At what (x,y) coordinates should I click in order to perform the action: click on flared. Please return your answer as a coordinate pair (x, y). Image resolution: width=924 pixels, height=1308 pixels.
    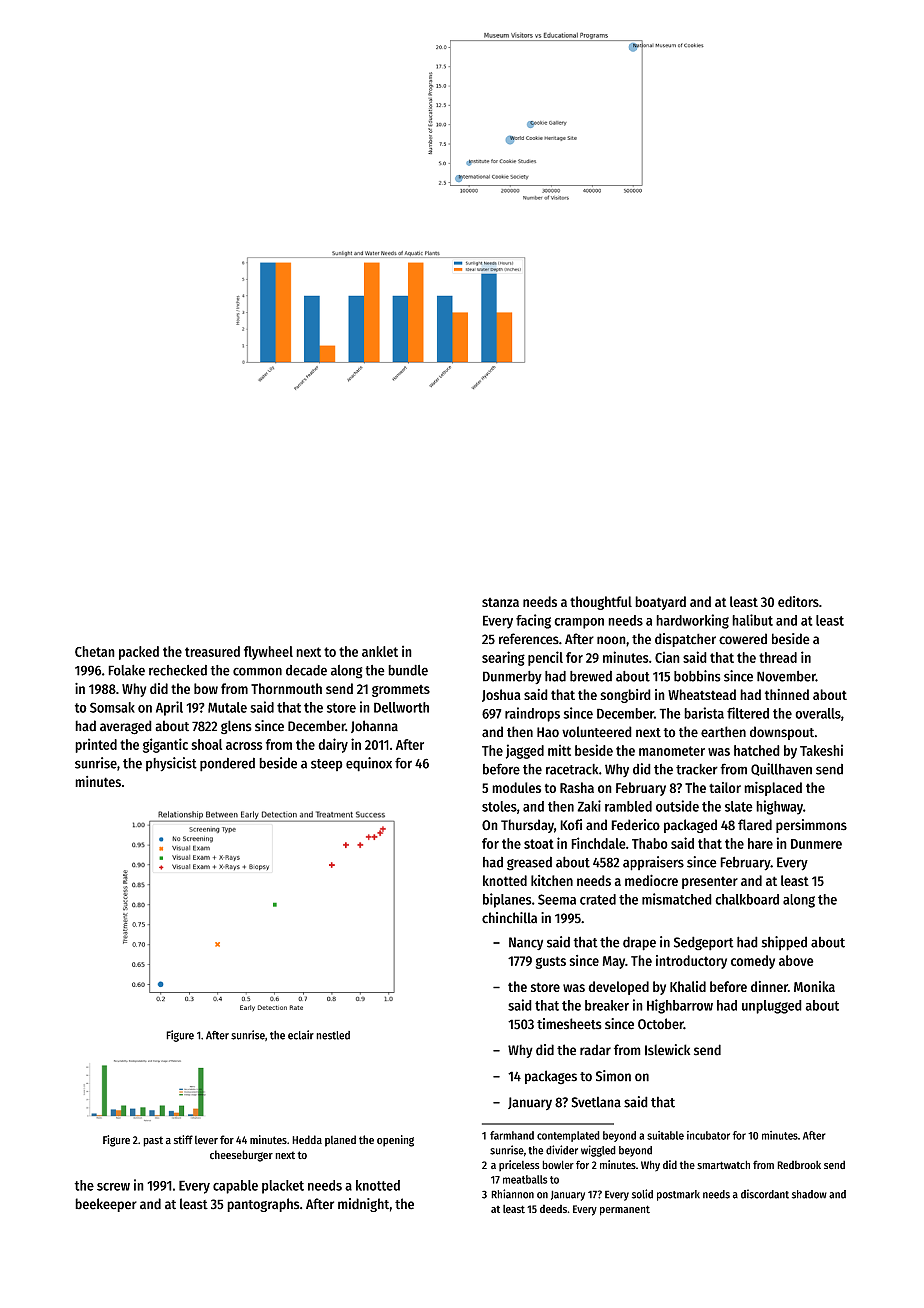
    Looking at the image, I should click on (755, 825).
